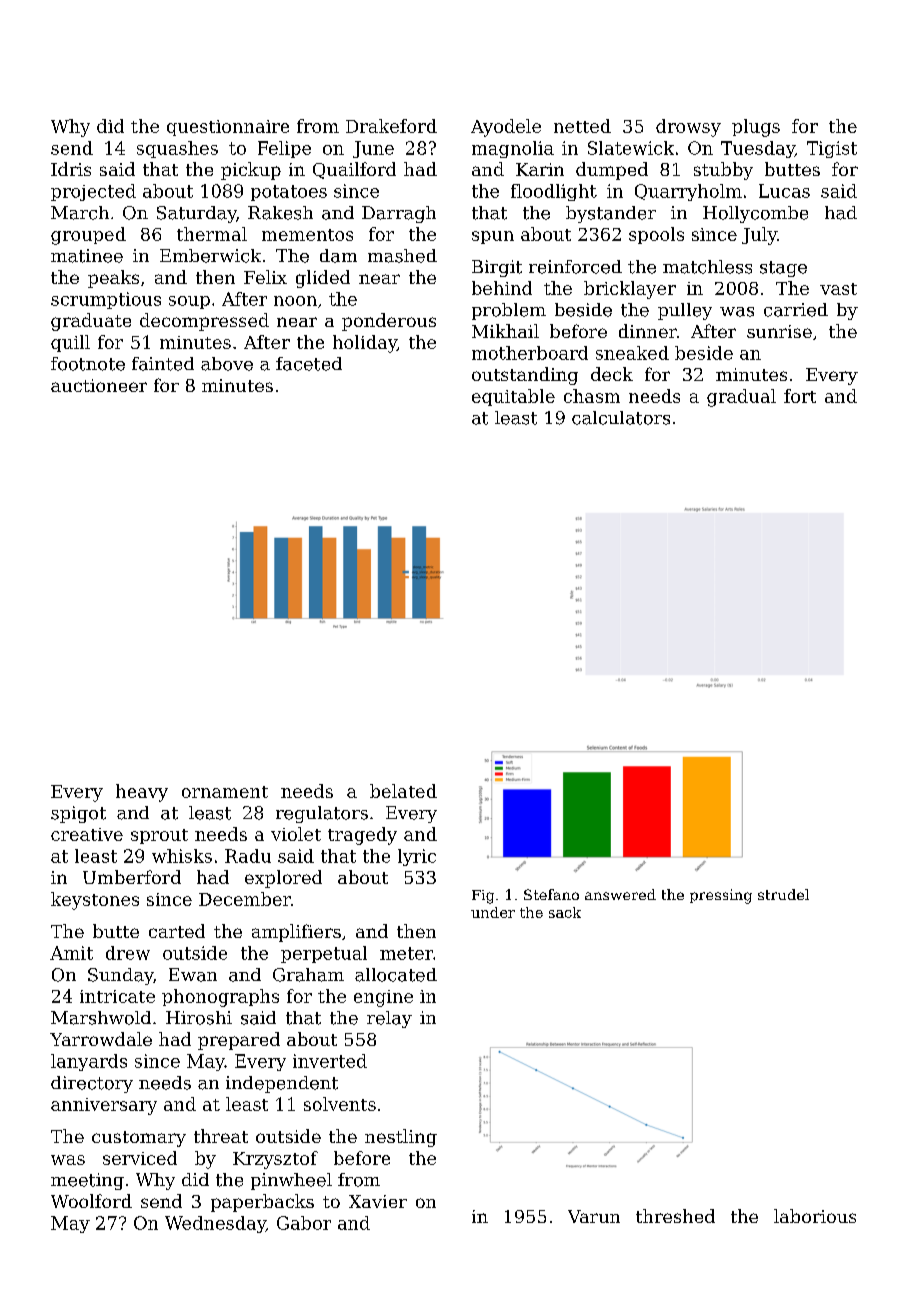 The height and width of the screenshot is (1316, 908). I want to click on faceted, so click(309, 364).
